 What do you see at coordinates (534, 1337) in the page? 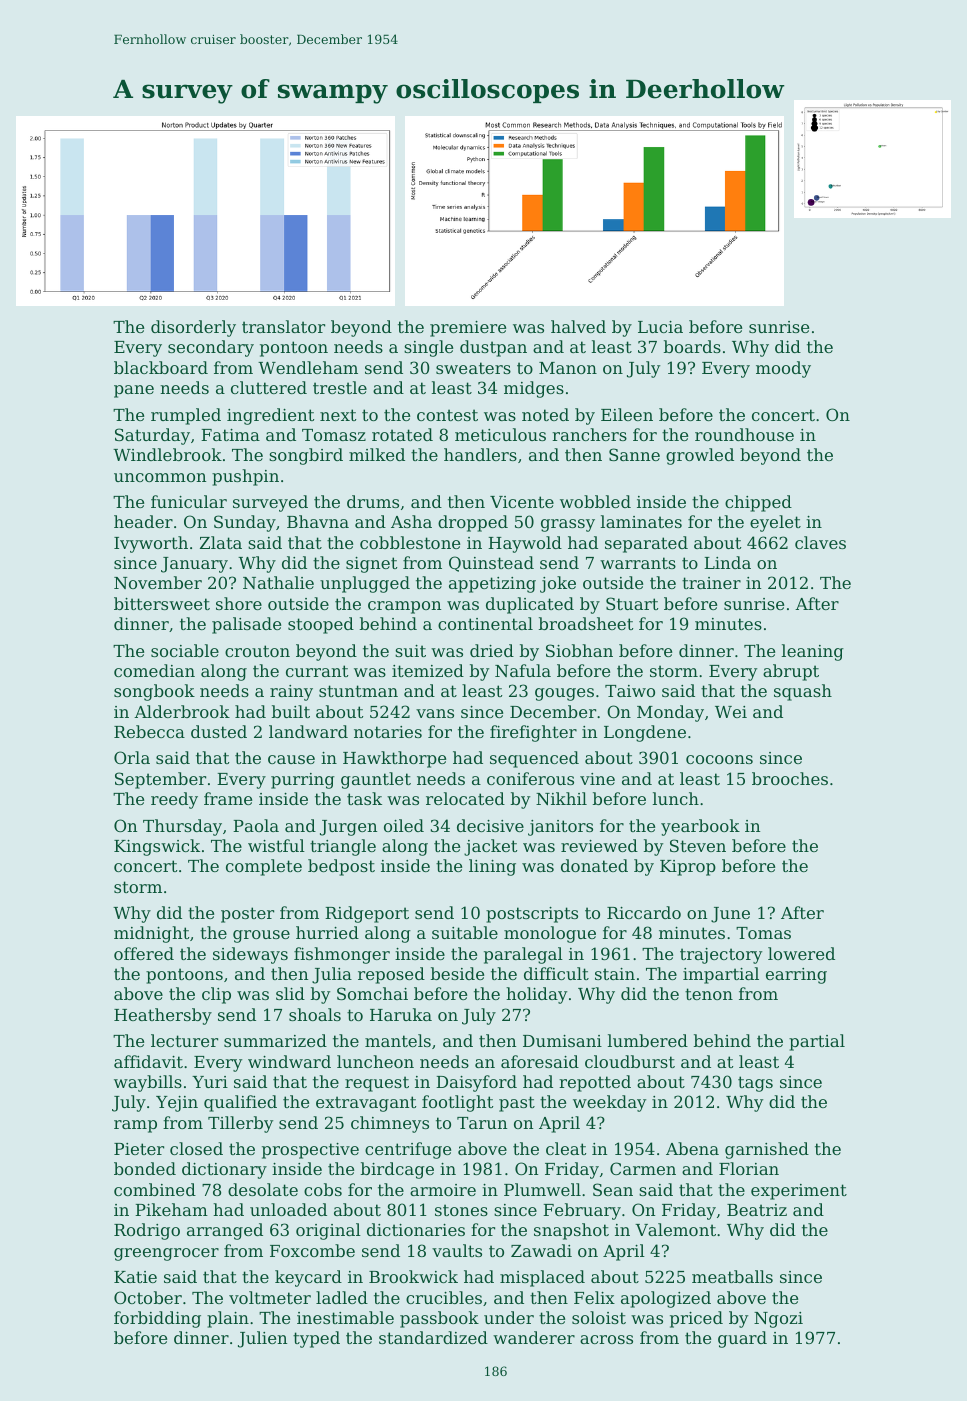
I see `wanderer` at bounding box center [534, 1337].
